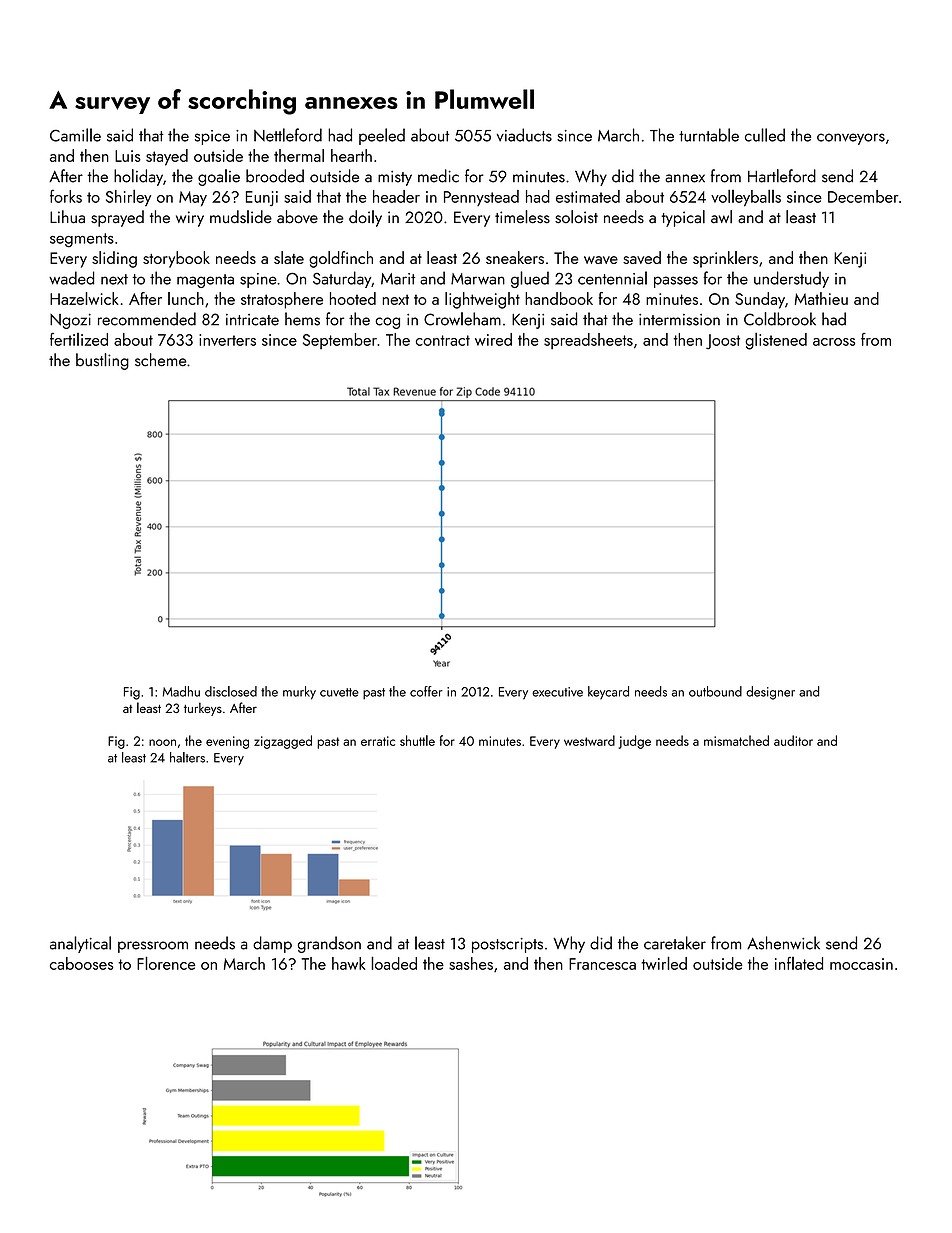 The height and width of the screenshot is (1233, 952). What do you see at coordinates (793, 740) in the screenshot?
I see `auditor` at bounding box center [793, 740].
